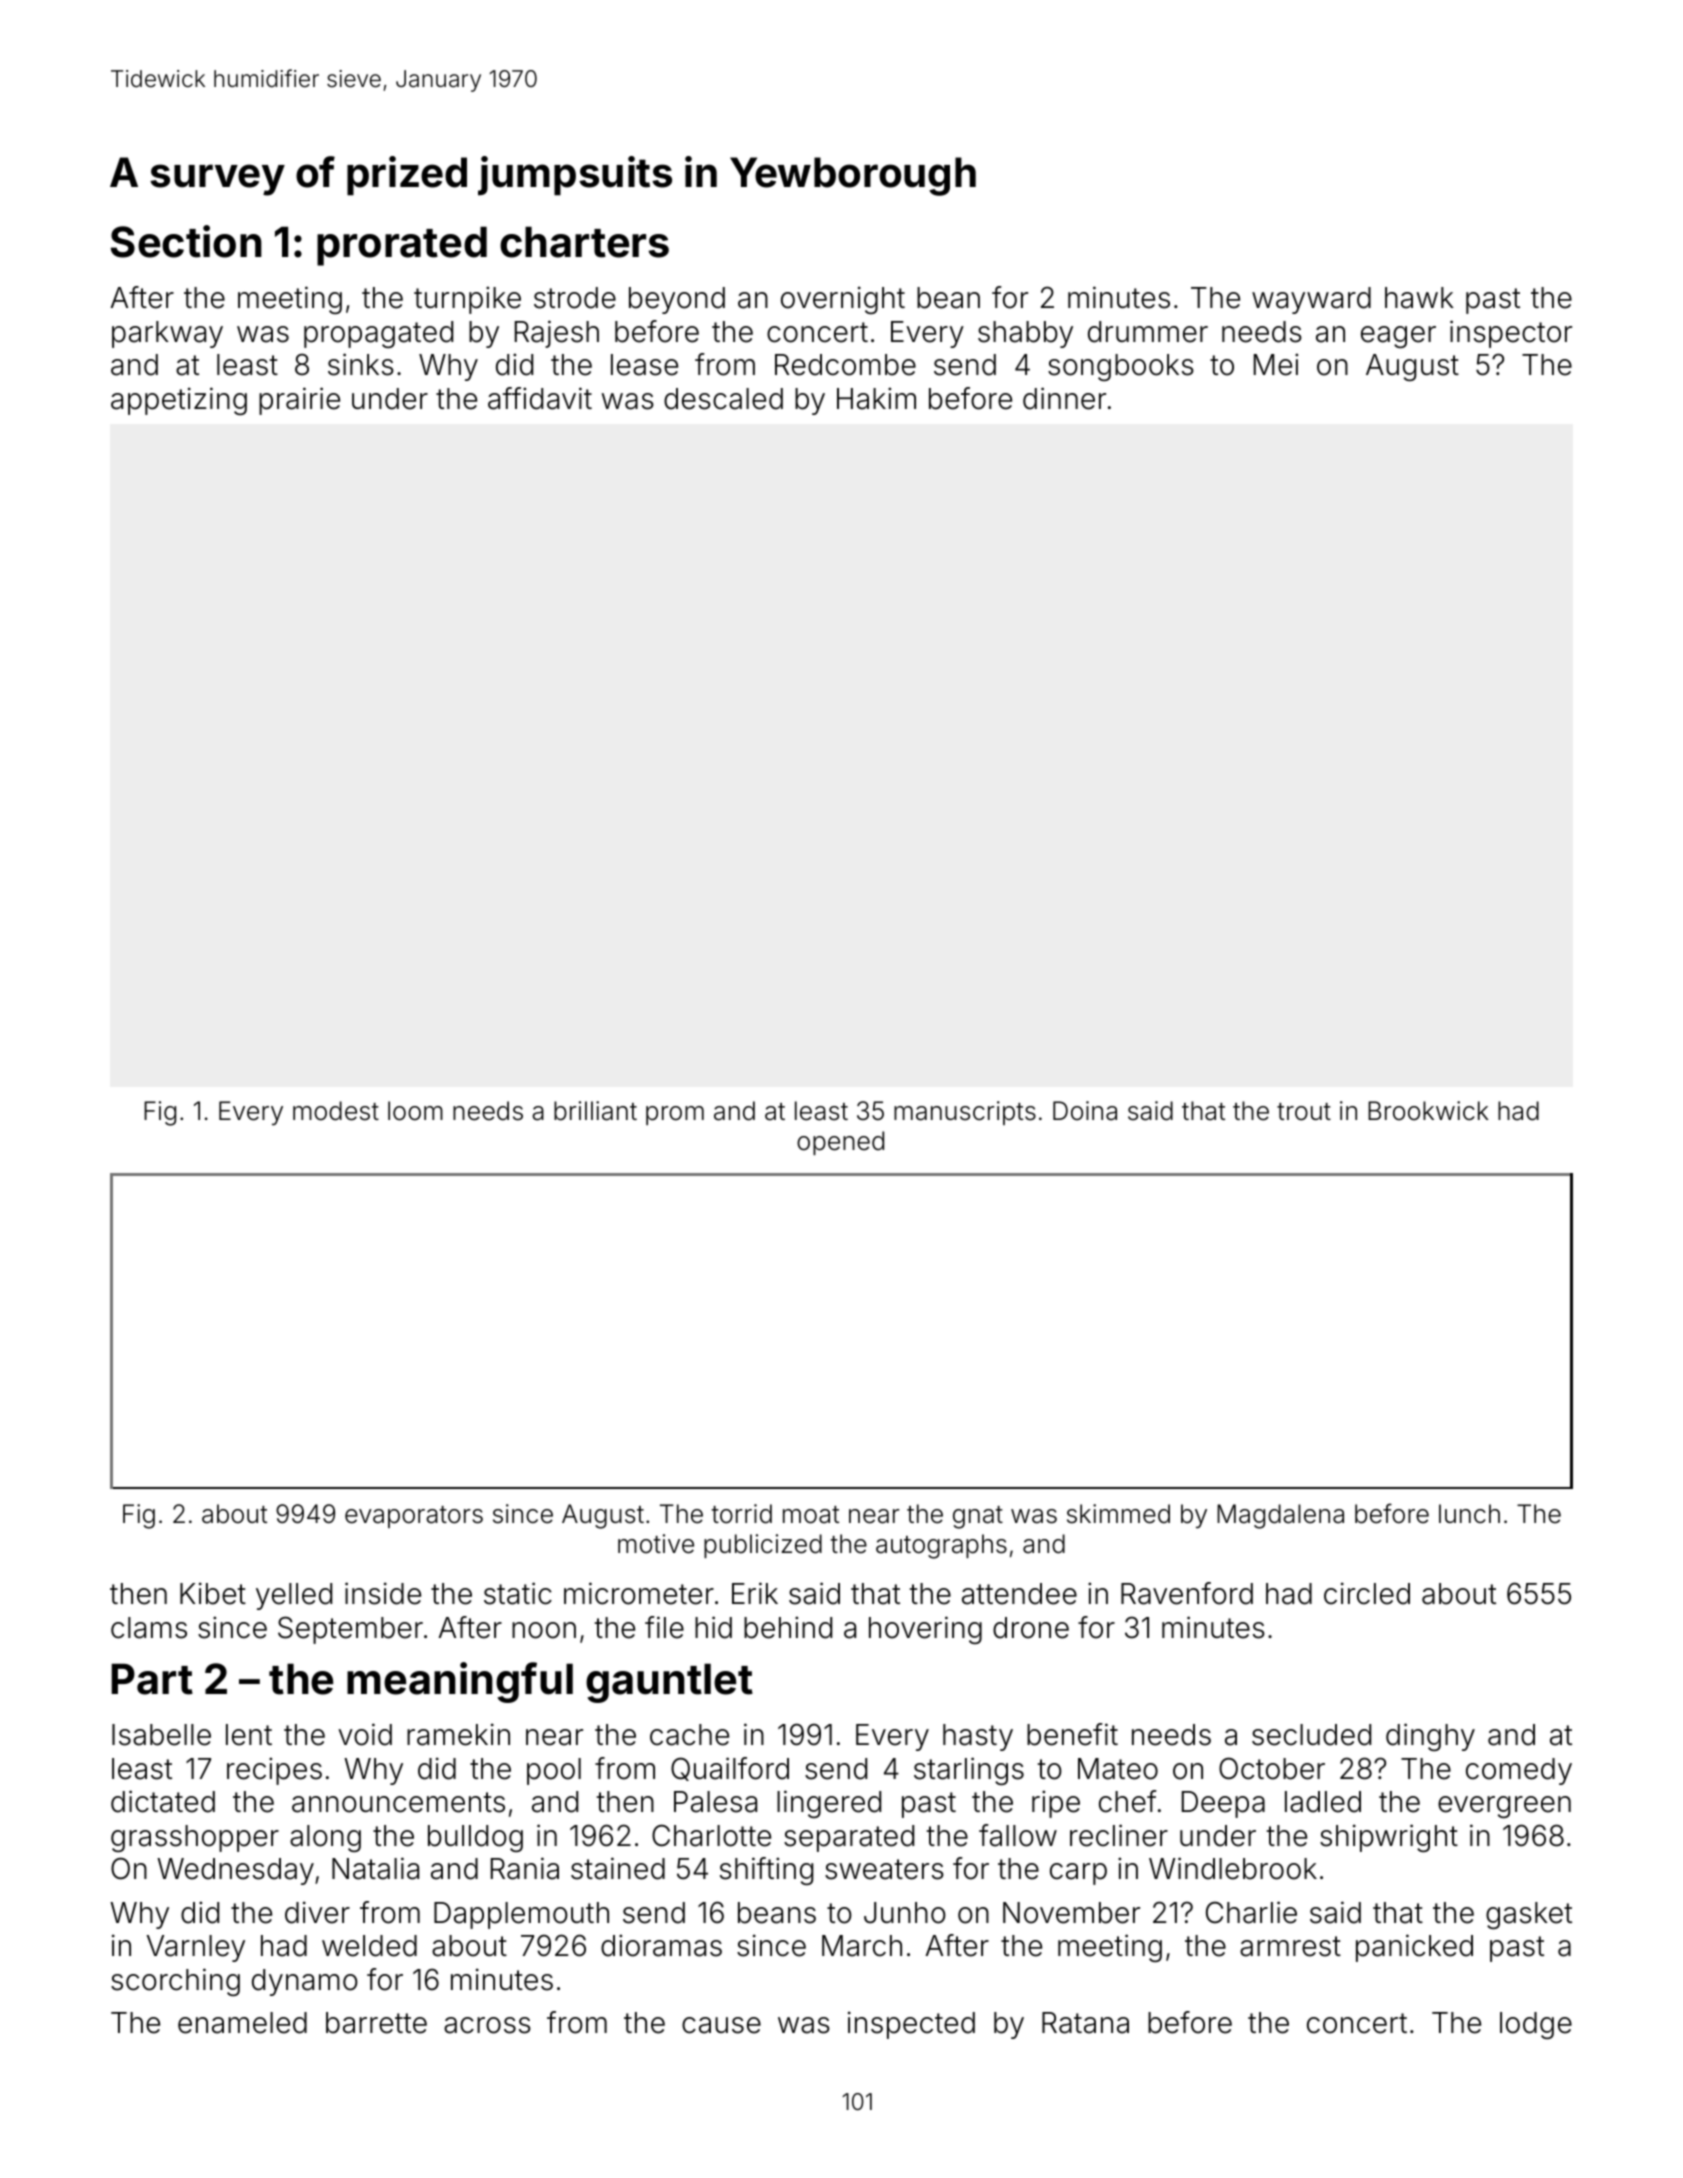 This image has width=1683, height=2178. What do you see at coordinates (1064, 398) in the image?
I see `dinner` at bounding box center [1064, 398].
